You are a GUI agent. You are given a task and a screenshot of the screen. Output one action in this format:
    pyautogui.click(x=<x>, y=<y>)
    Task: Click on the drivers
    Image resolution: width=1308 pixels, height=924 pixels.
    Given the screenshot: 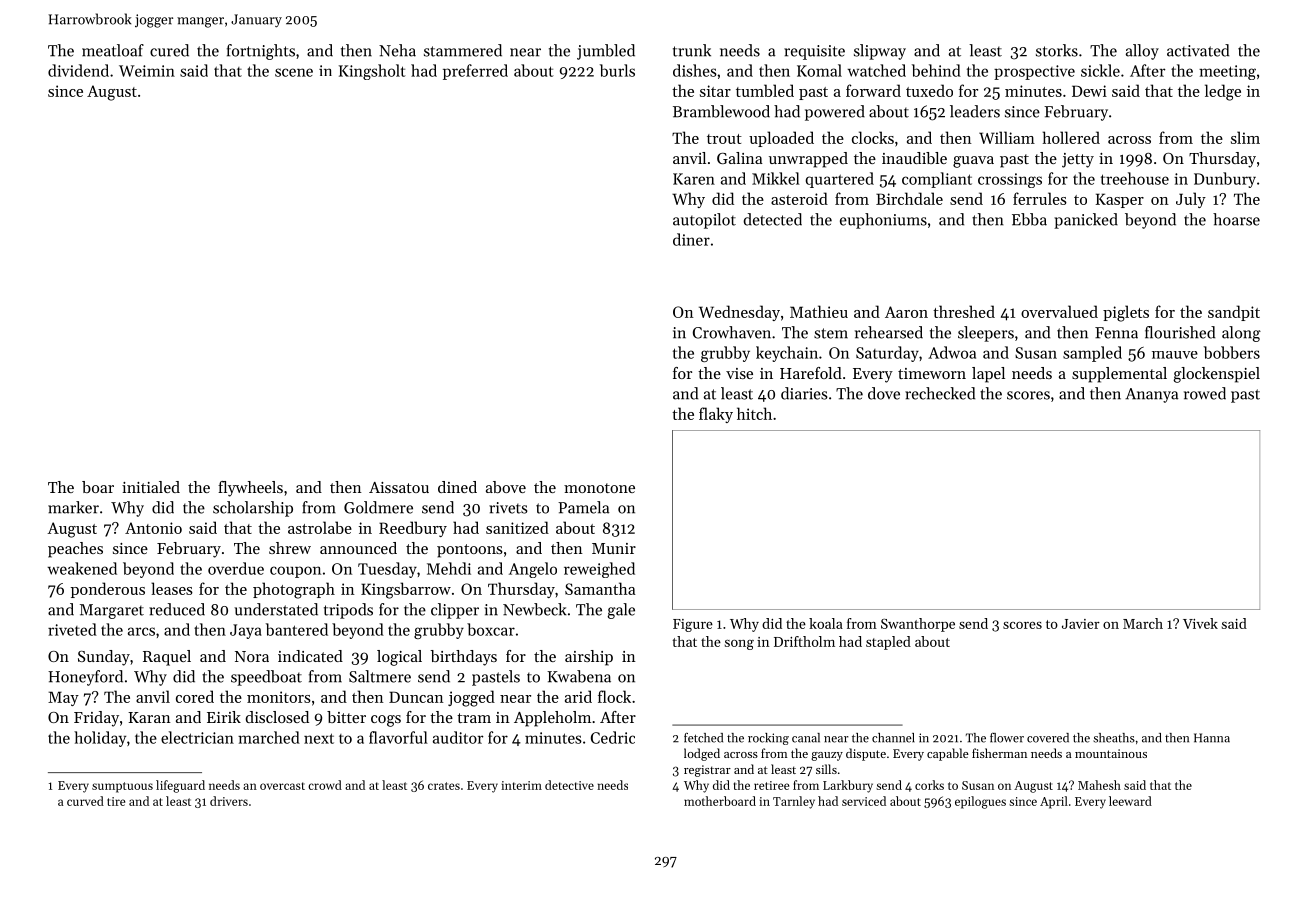 What is the action you would take?
    pyautogui.click(x=229, y=801)
